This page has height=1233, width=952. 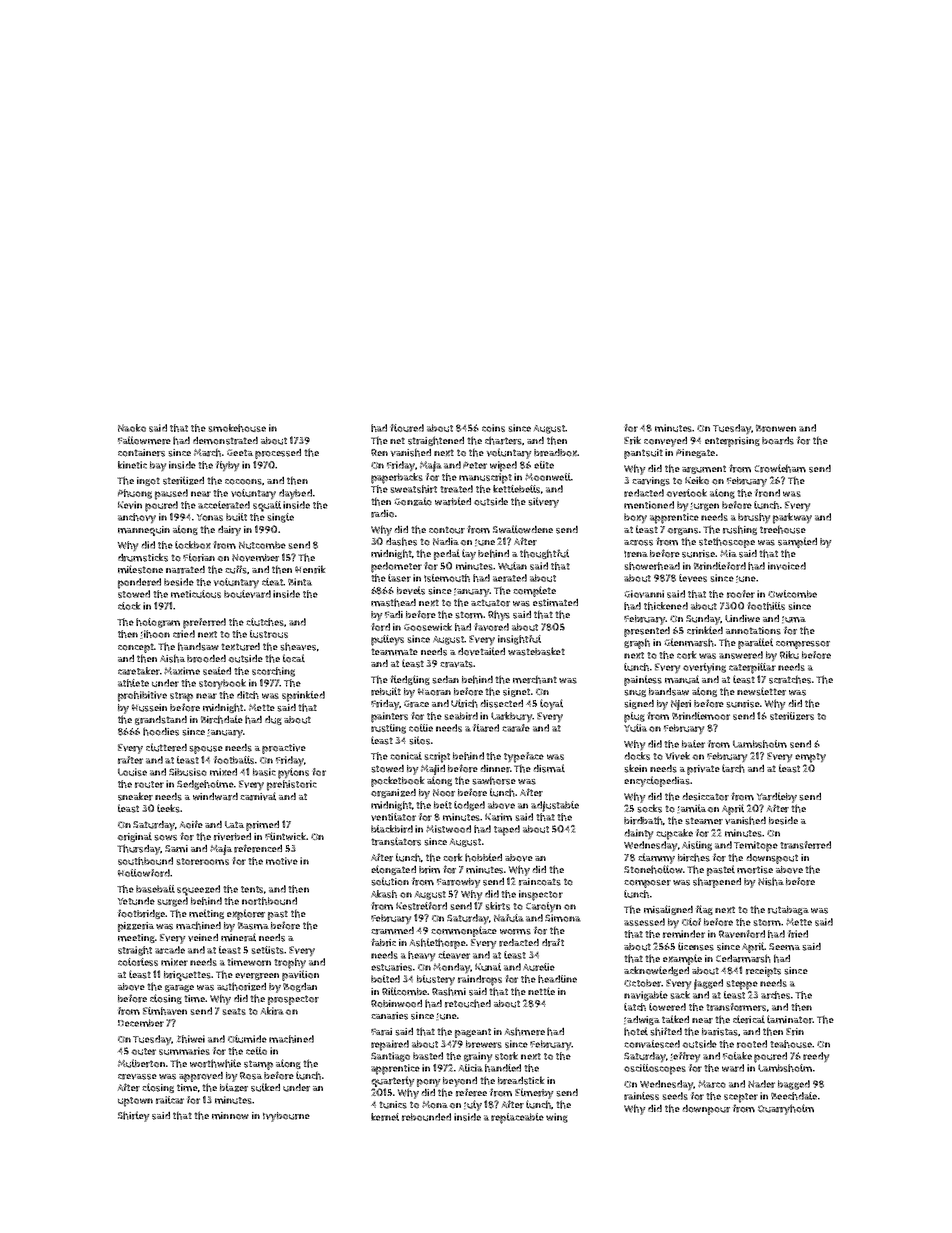 What do you see at coordinates (237, 428) in the page?
I see `smokehouse` at bounding box center [237, 428].
